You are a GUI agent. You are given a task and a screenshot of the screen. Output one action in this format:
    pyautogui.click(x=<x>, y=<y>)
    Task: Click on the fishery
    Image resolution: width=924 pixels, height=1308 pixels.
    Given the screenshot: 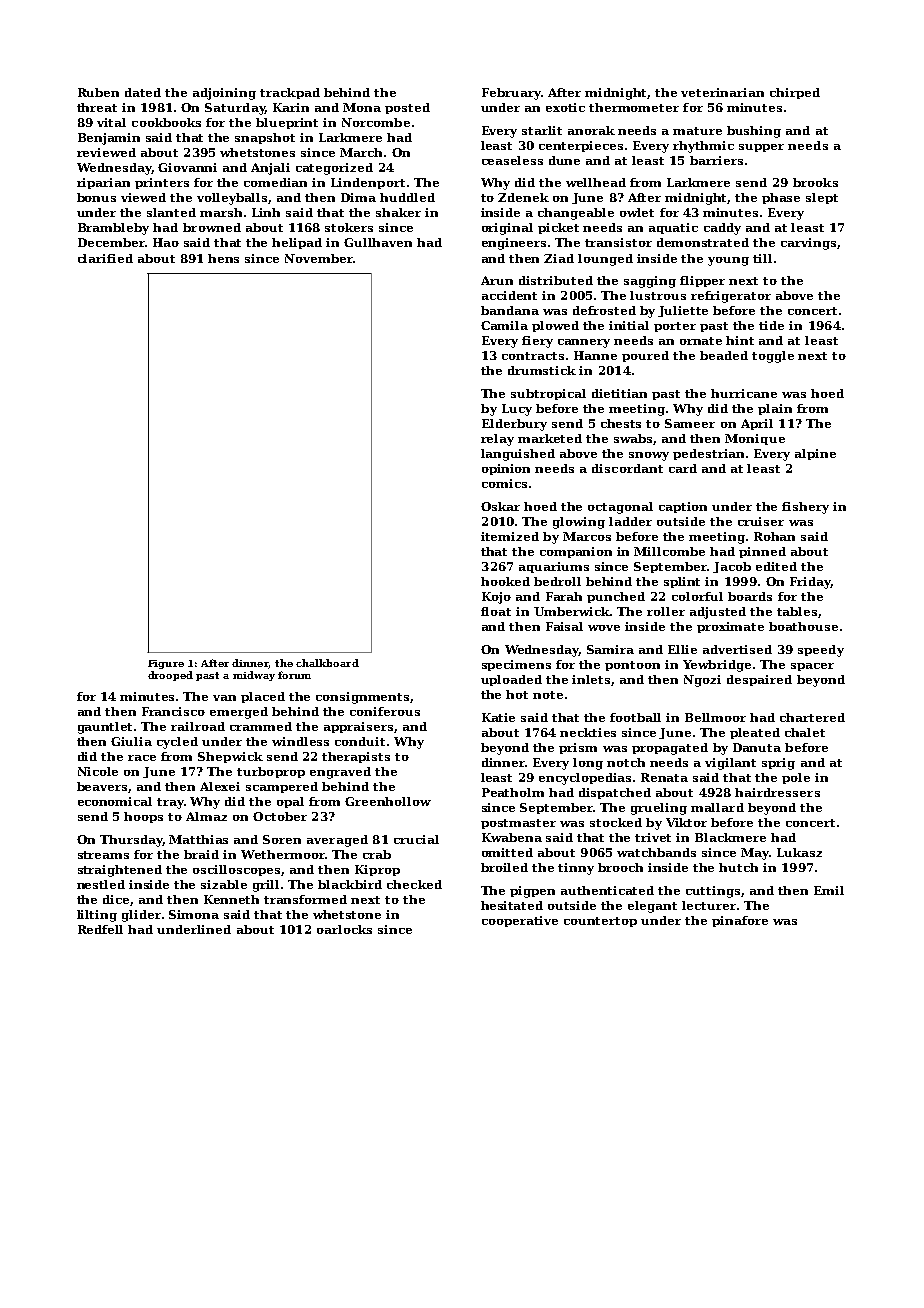 What is the action you would take?
    pyautogui.click(x=805, y=508)
